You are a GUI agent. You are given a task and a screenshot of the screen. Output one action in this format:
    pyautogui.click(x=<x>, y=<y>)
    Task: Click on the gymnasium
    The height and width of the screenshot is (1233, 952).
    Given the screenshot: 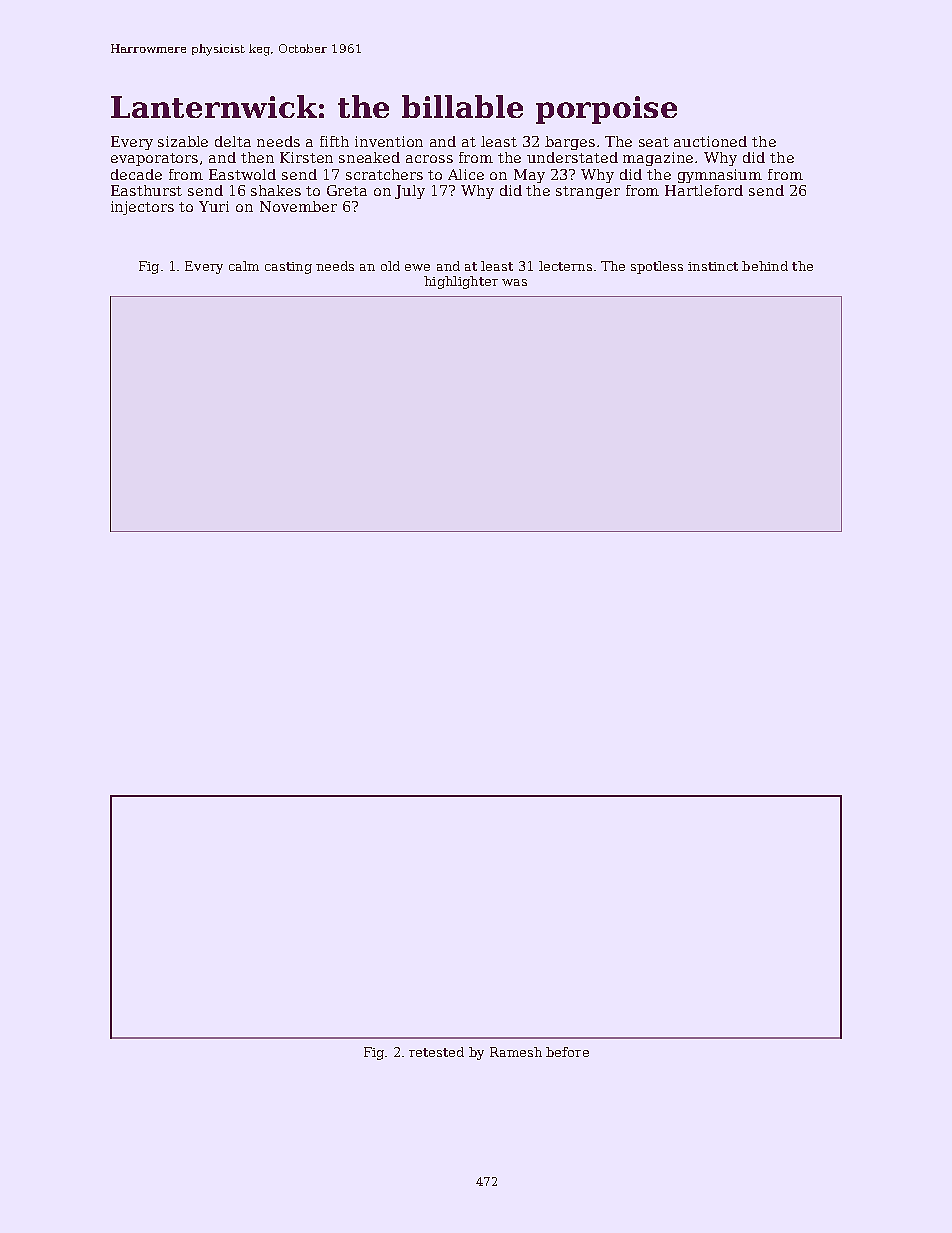 What is the action you would take?
    pyautogui.click(x=720, y=176)
